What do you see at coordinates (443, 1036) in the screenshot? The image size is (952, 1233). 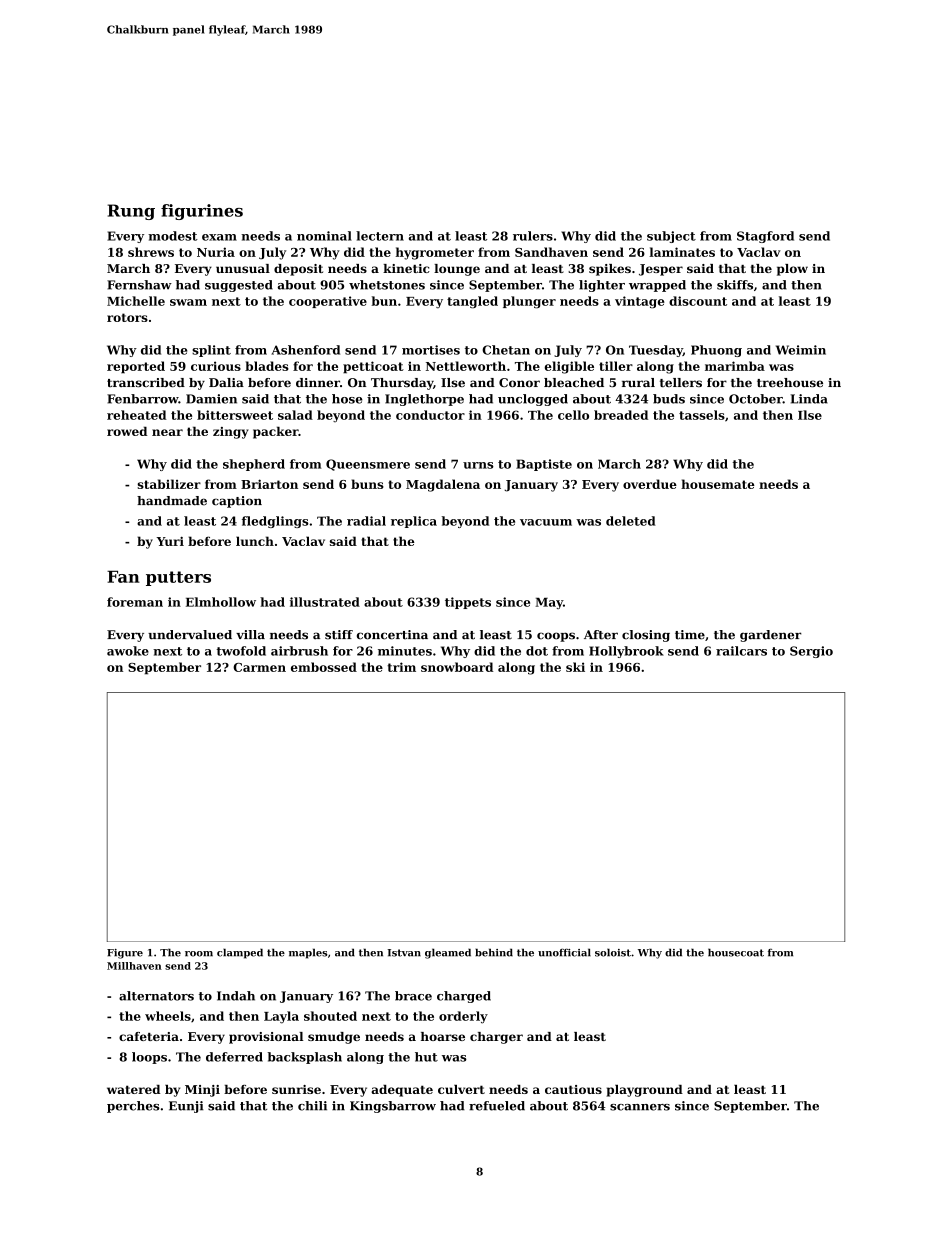 I see `hoarse` at bounding box center [443, 1036].
